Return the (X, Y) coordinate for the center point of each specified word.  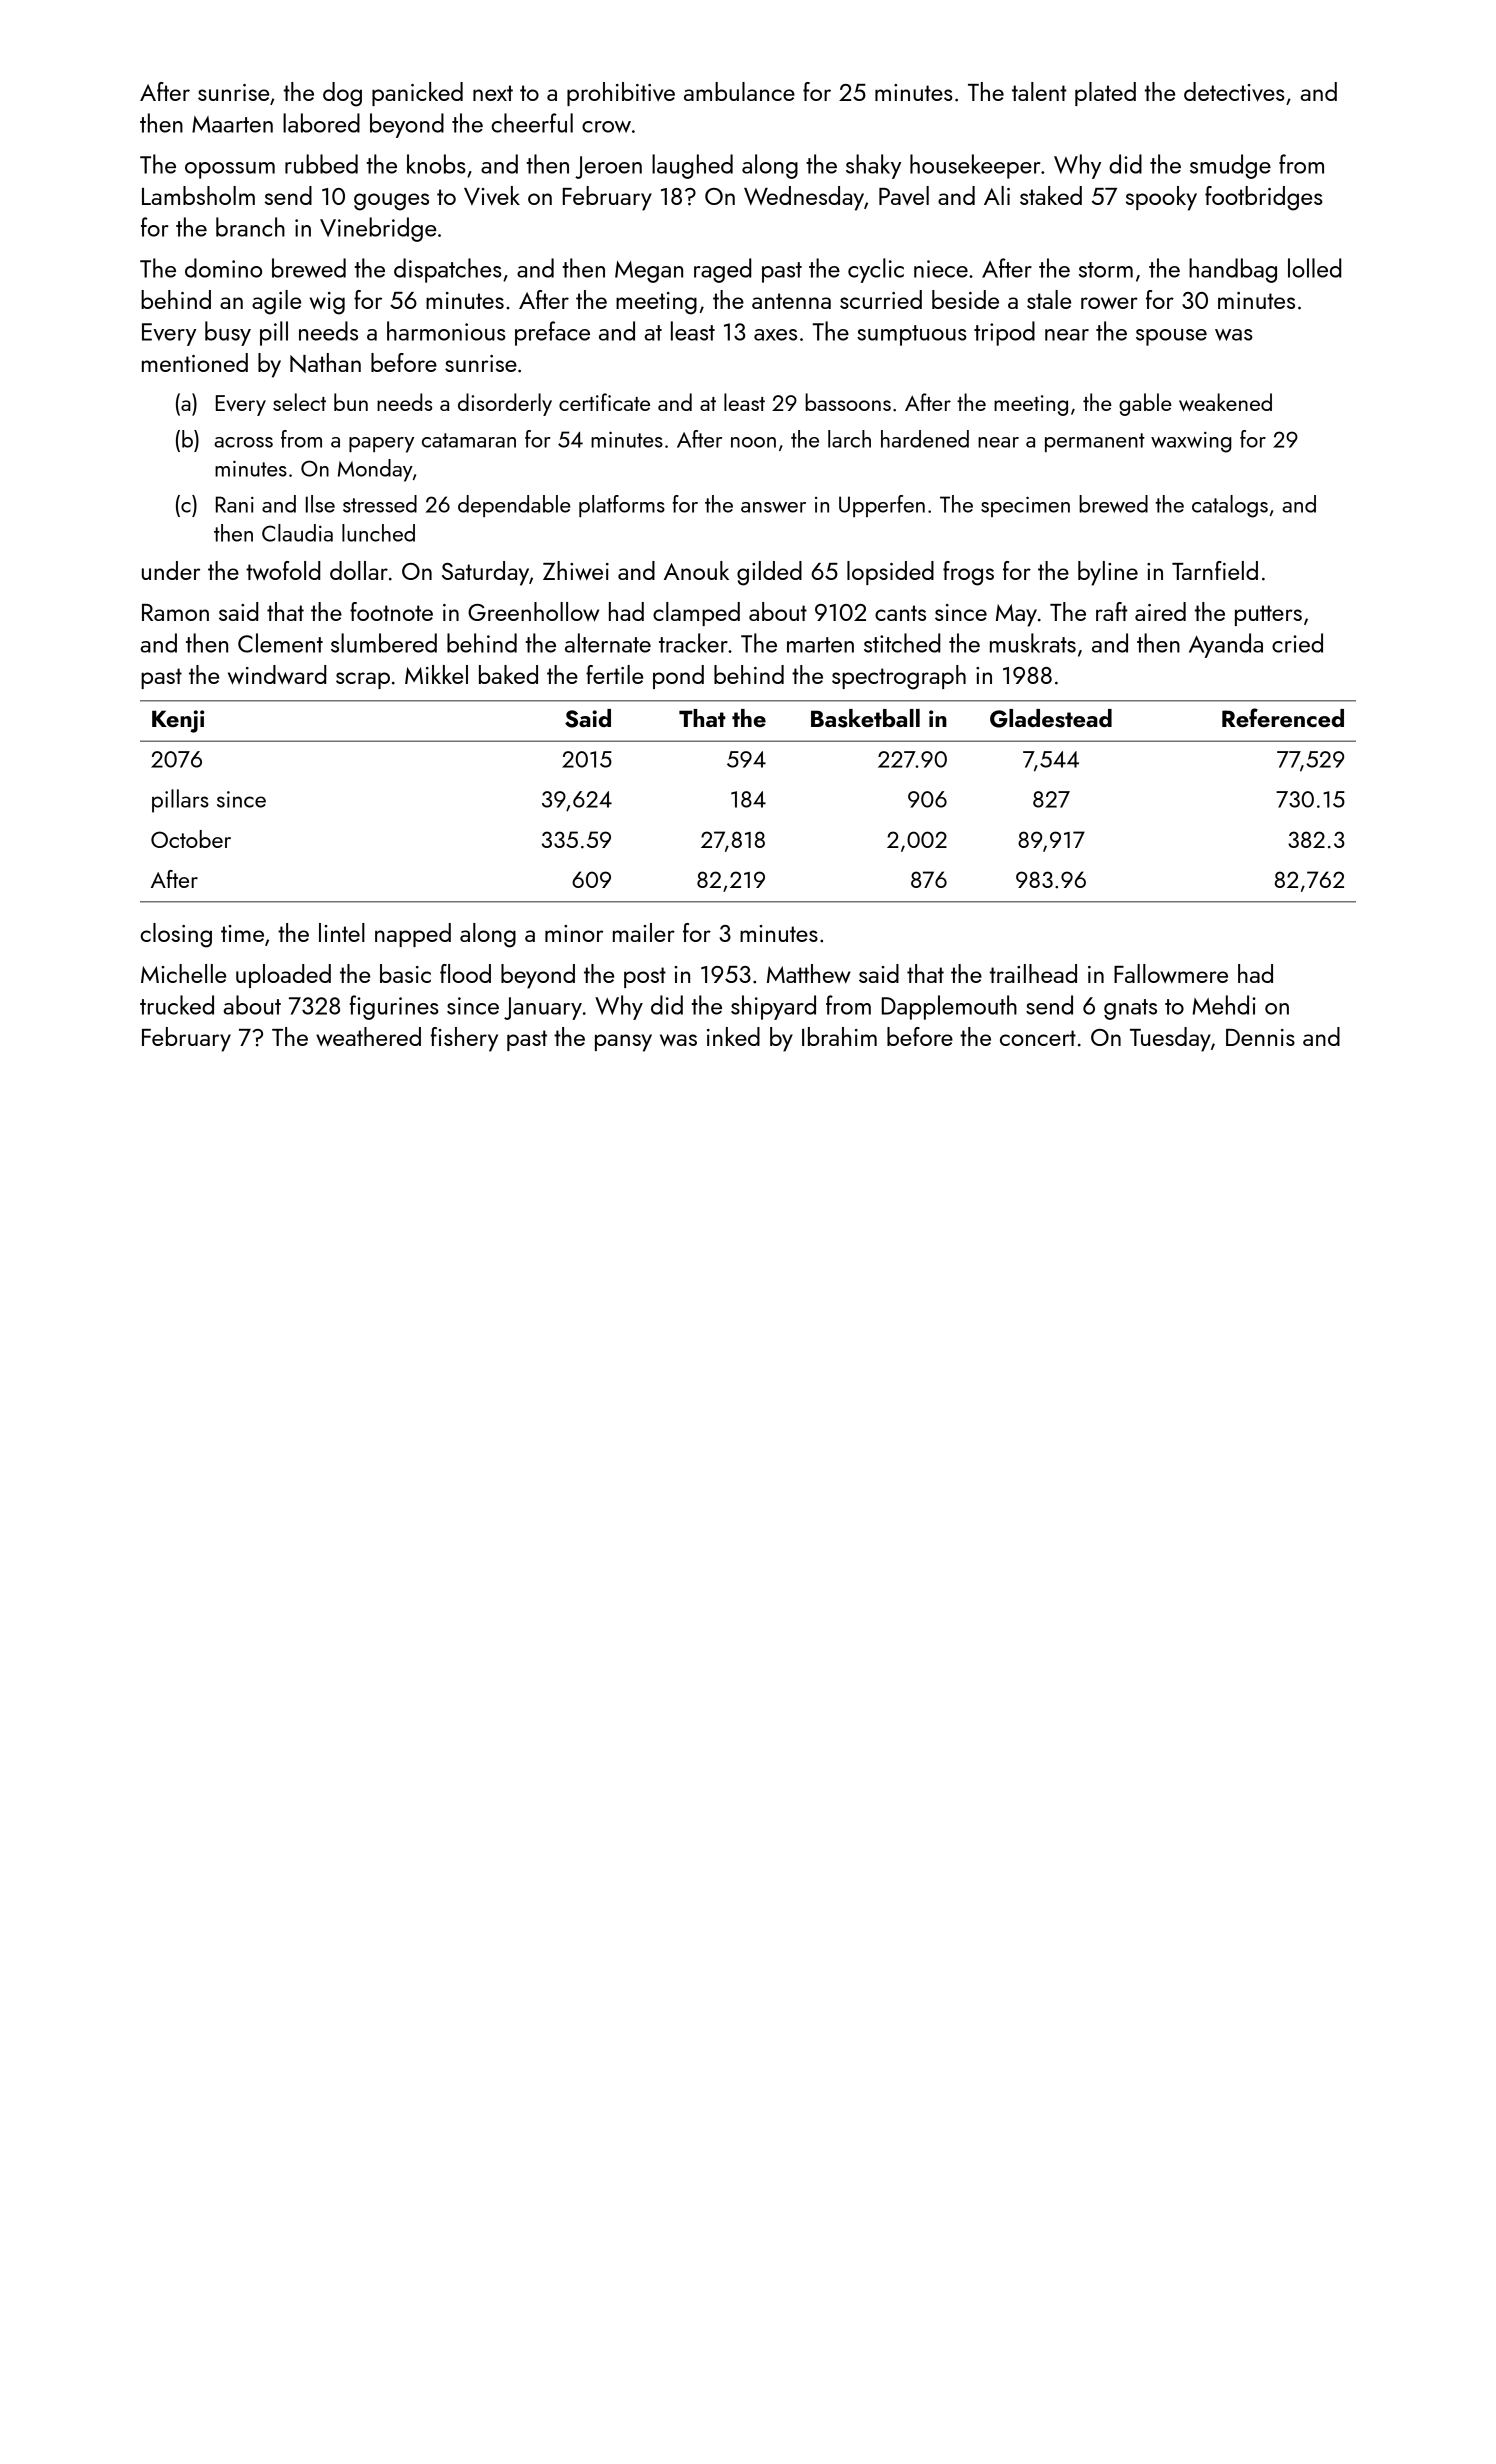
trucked (177, 1005)
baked (508, 674)
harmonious (446, 331)
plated (1105, 94)
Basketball (865, 718)
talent (1039, 91)
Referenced (1283, 717)
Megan (649, 272)
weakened (1225, 402)
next (493, 93)
